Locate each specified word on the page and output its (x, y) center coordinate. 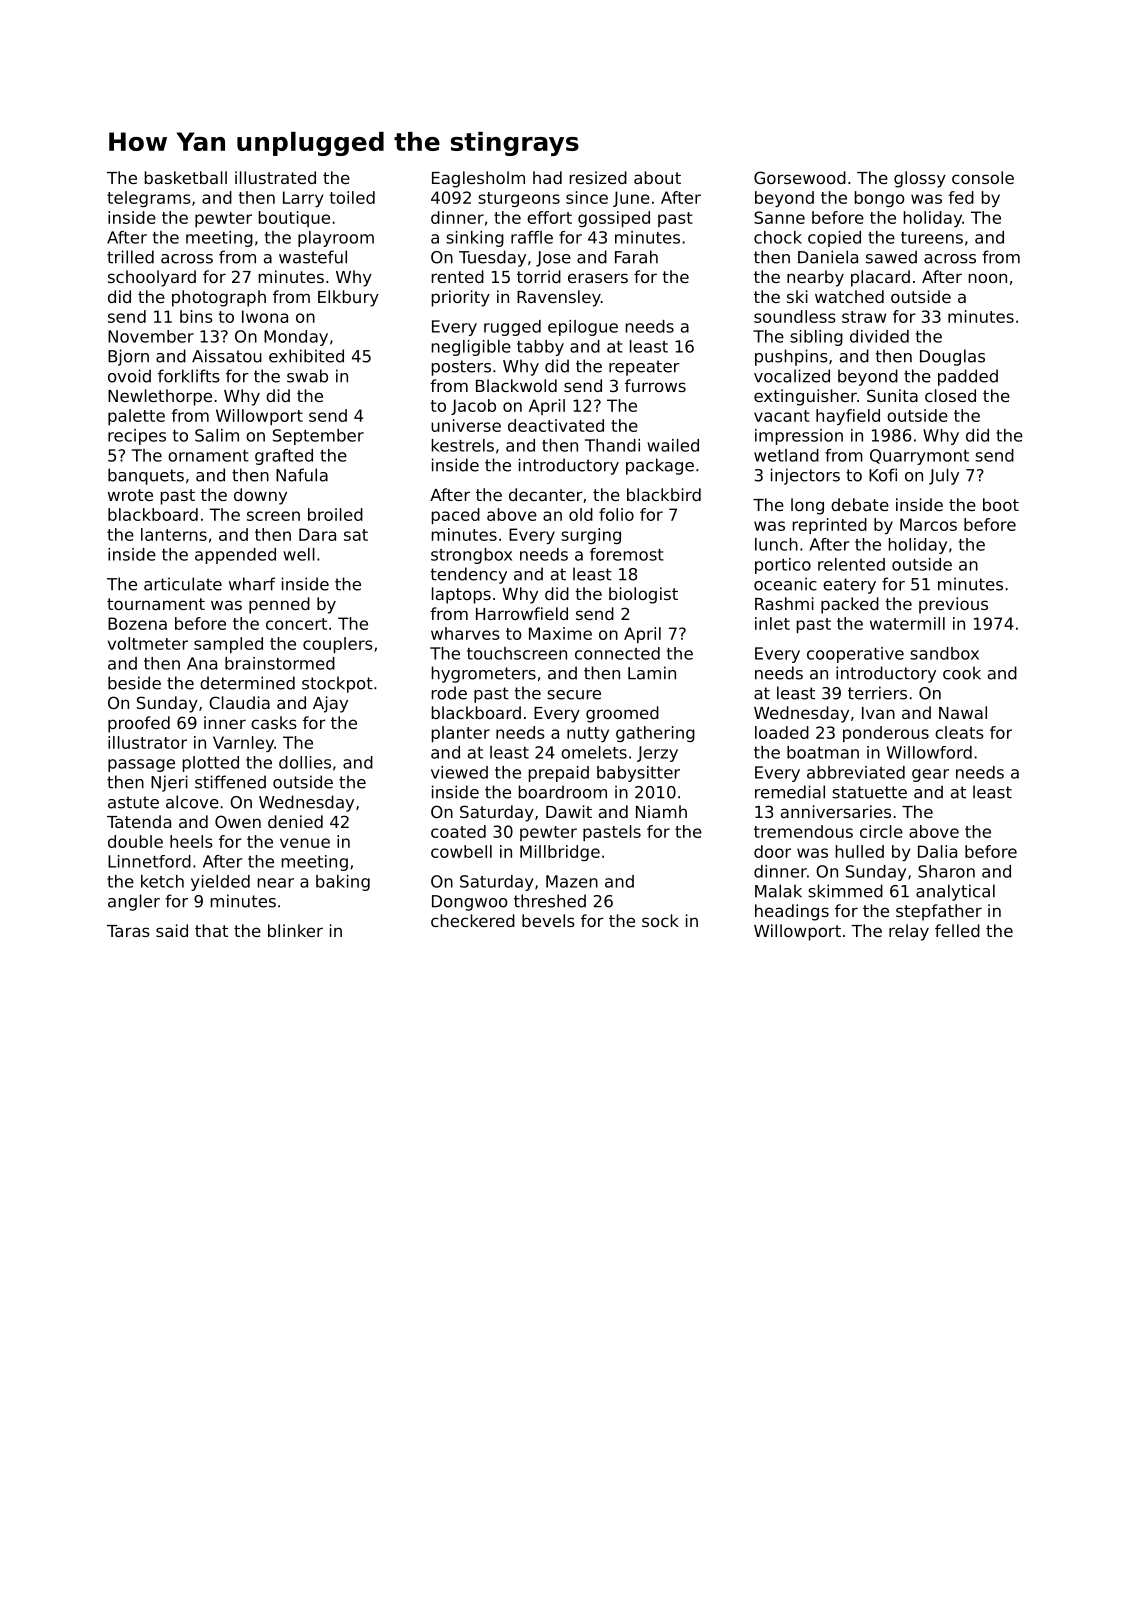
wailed (673, 445)
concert (296, 624)
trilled (130, 257)
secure (574, 695)
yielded (220, 883)
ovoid (129, 376)
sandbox (944, 653)
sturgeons (519, 199)
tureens (932, 238)
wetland (786, 455)
